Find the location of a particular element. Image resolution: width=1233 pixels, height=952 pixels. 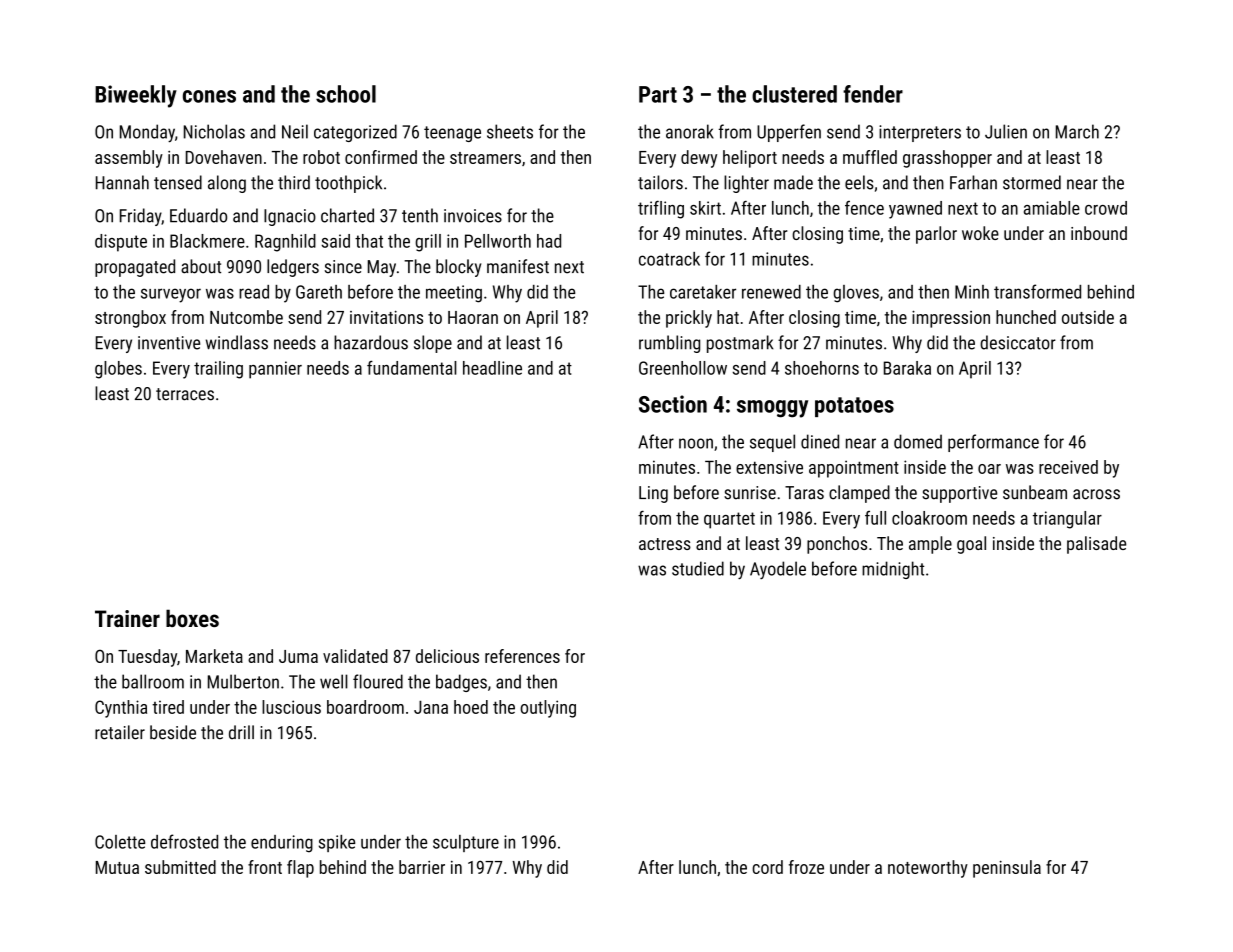

Hannah is located at coordinates (122, 182).
